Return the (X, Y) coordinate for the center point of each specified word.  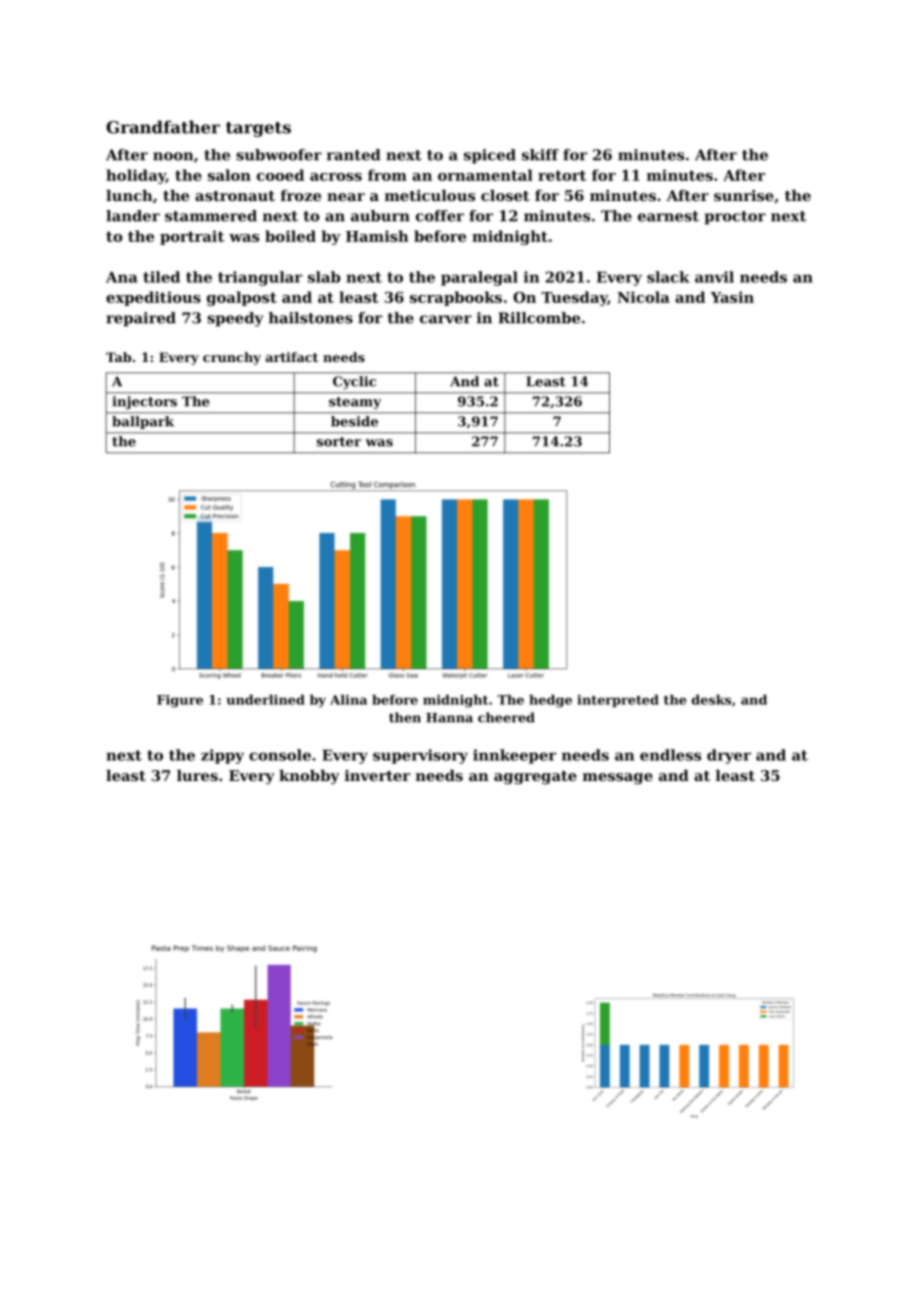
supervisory (420, 756)
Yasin (732, 297)
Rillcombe (539, 318)
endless (670, 755)
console (280, 755)
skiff (540, 155)
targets (258, 129)
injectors (144, 402)
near (346, 197)
